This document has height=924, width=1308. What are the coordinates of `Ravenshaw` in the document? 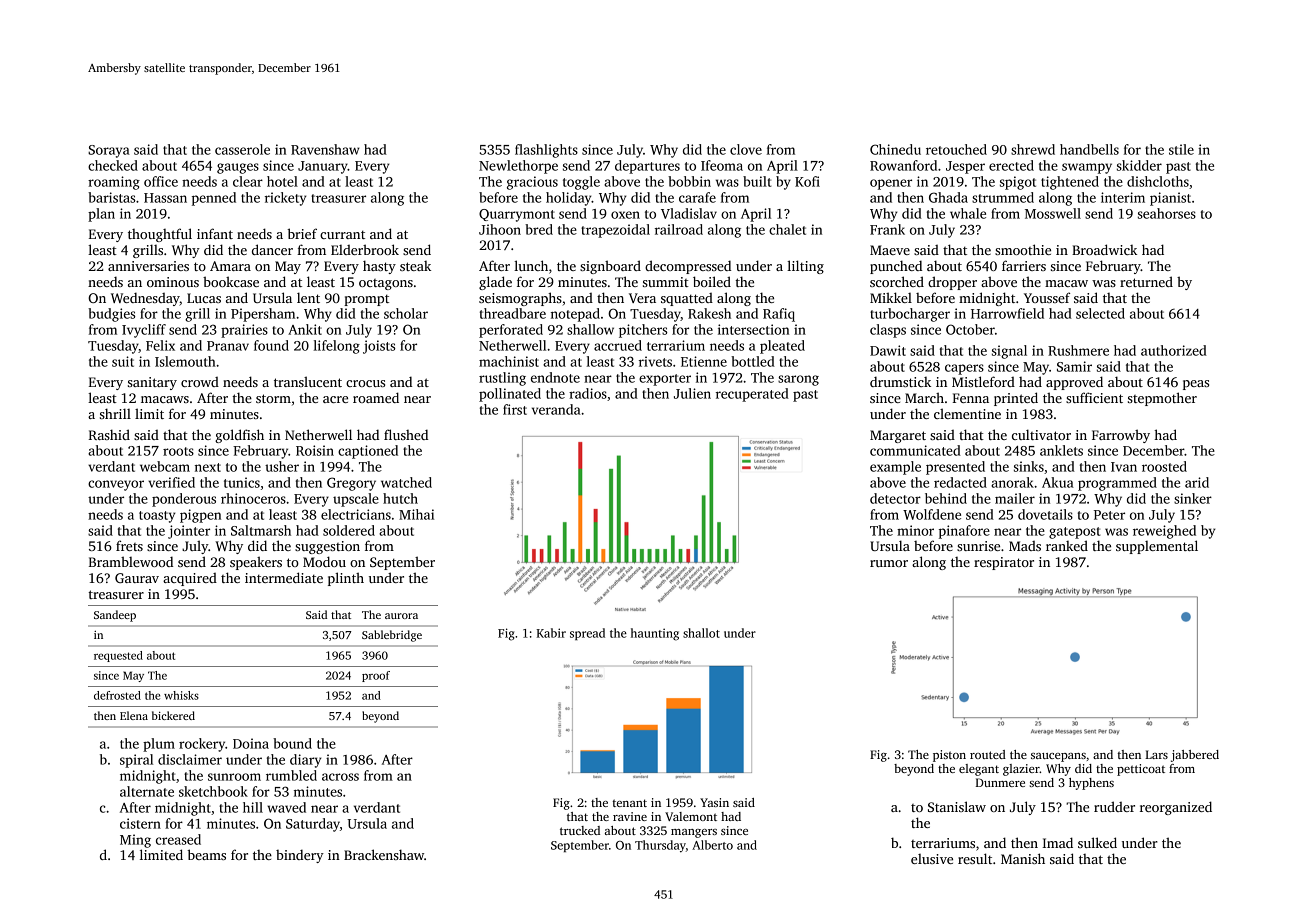 It's located at (325, 149).
